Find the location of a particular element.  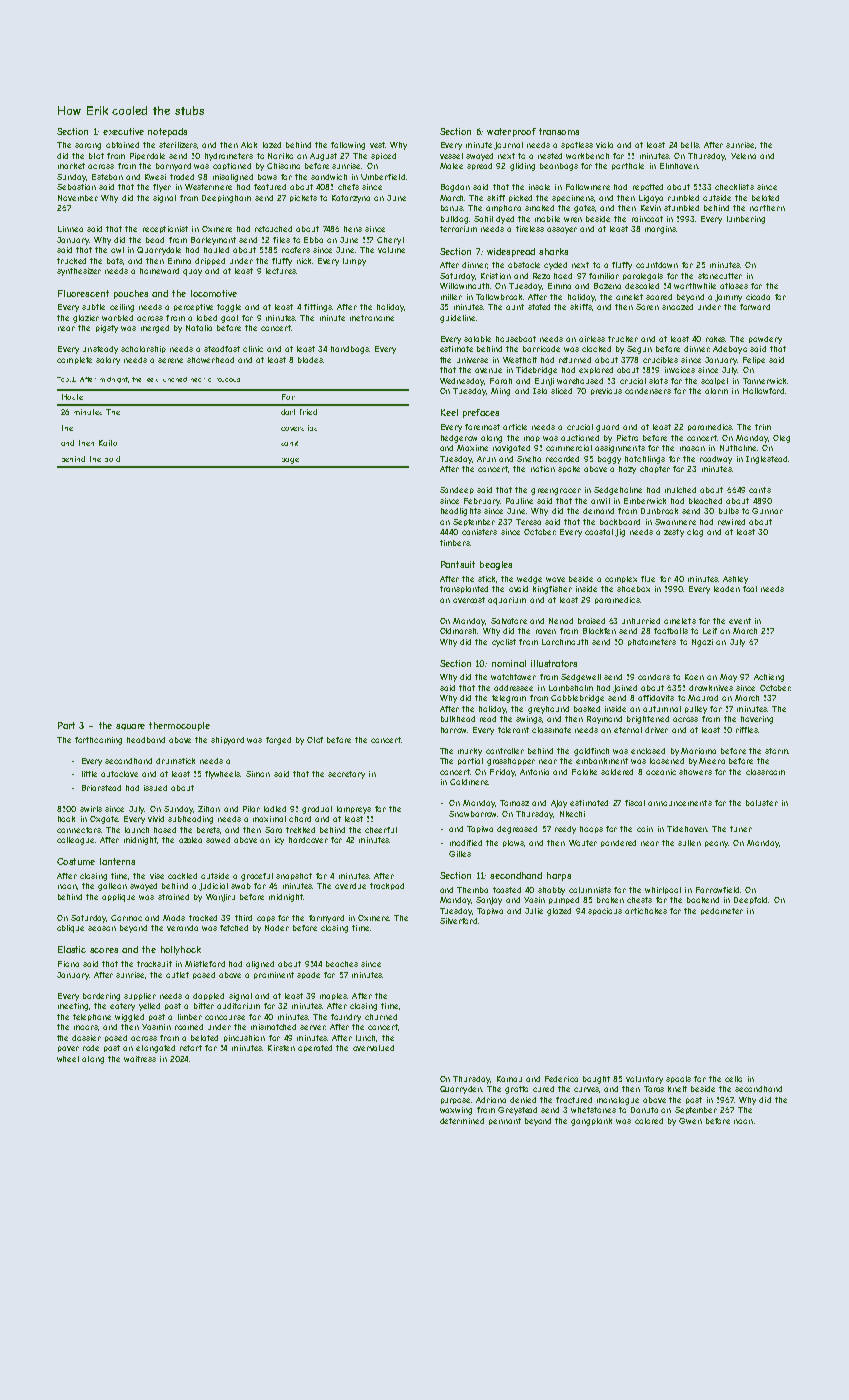

crucibles is located at coordinates (660, 360).
